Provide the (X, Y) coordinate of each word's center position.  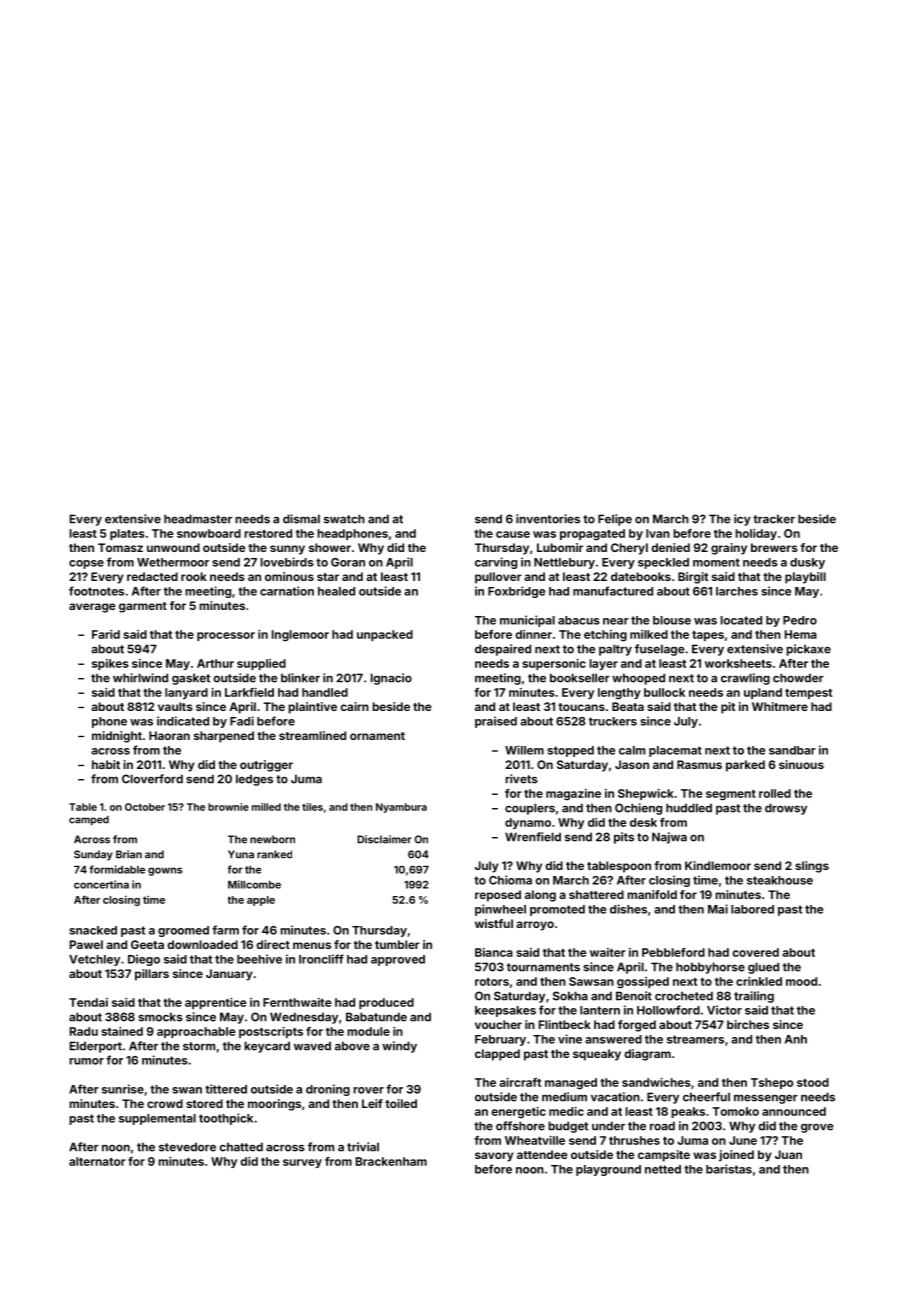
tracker (774, 519)
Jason (632, 764)
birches (748, 1024)
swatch (344, 519)
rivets (521, 779)
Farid (106, 634)
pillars (152, 975)
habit (106, 764)
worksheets (738, 663)
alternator (97, 1161)
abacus (579, 620)
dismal (301, 519)
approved (398, 960)
